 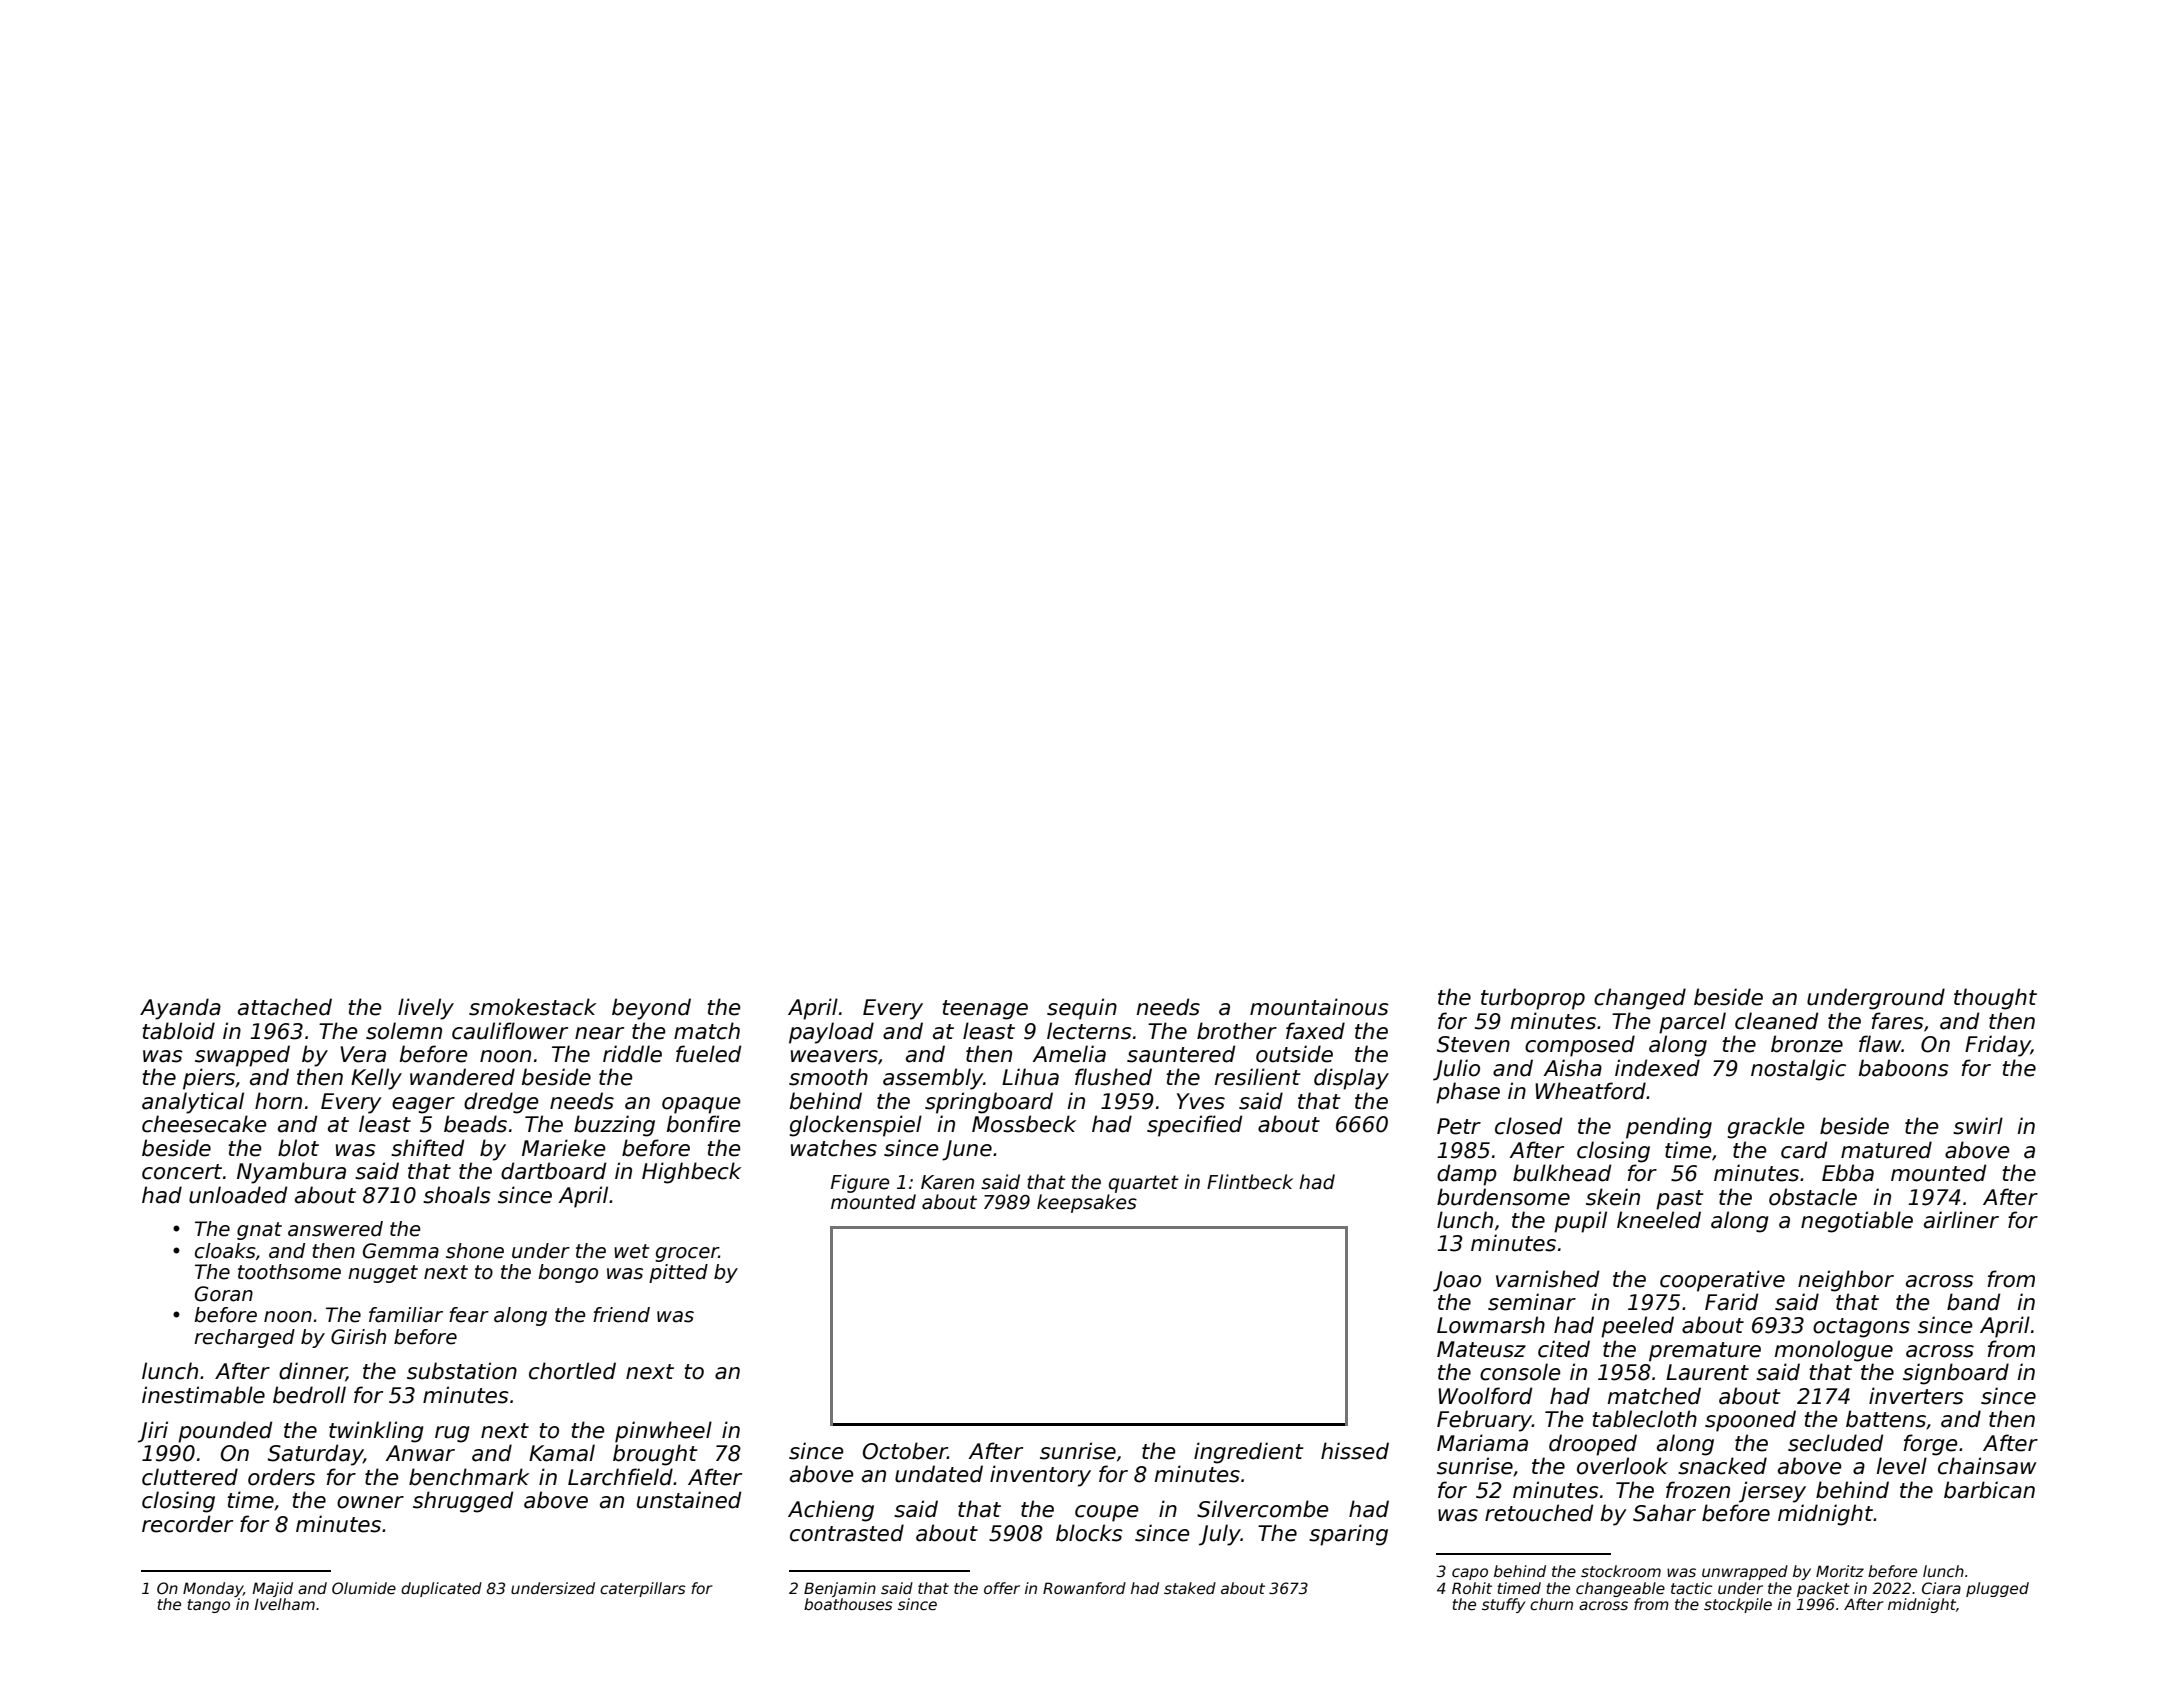 I want to click on tabloid, so click(x=178, y=1031).
